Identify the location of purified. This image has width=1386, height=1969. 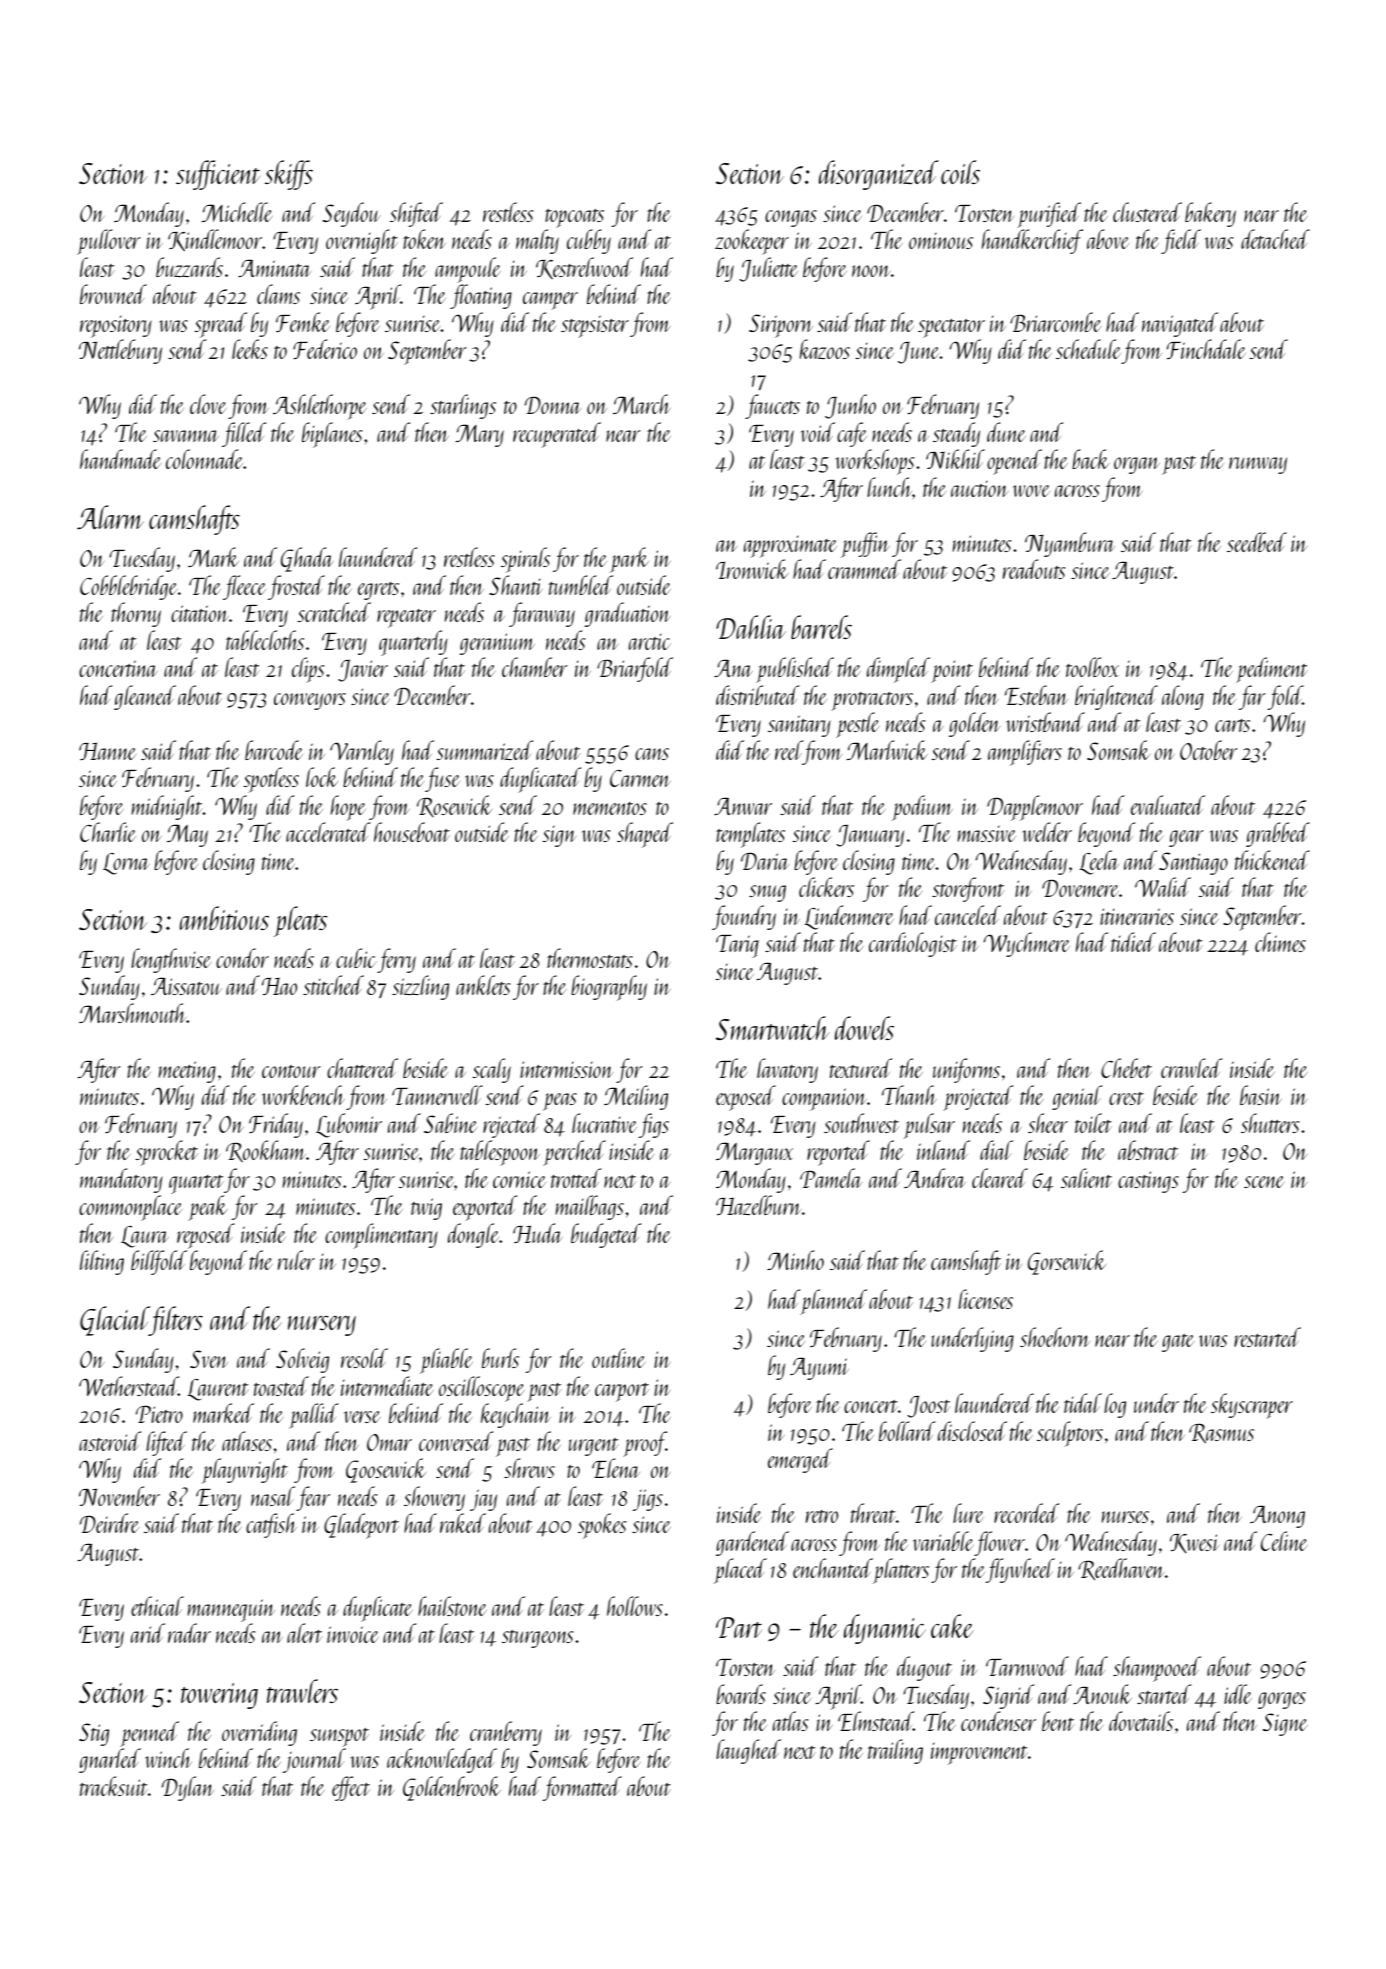
(1049, 215).
